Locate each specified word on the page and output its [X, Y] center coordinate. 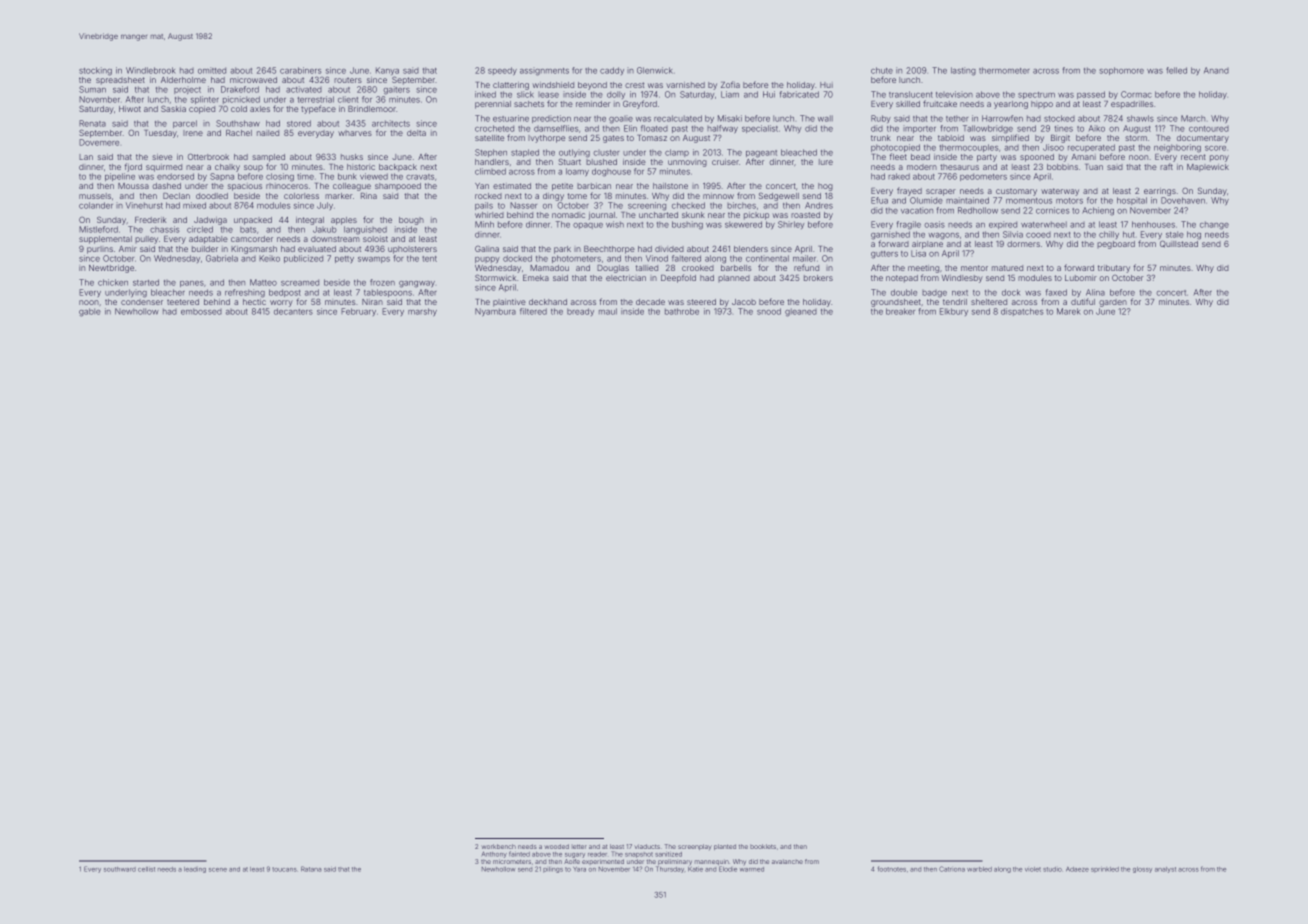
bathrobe [682, 311]
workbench [498, 846]
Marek [1069, 311]
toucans [284, 869]
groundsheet [896, 303]
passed [1091, 95]
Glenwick [655, 70]
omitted [212, 70]
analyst [1165, 870]
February [358, 312]
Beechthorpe [609, 250]
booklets [763, 846]
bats [248, 229]
